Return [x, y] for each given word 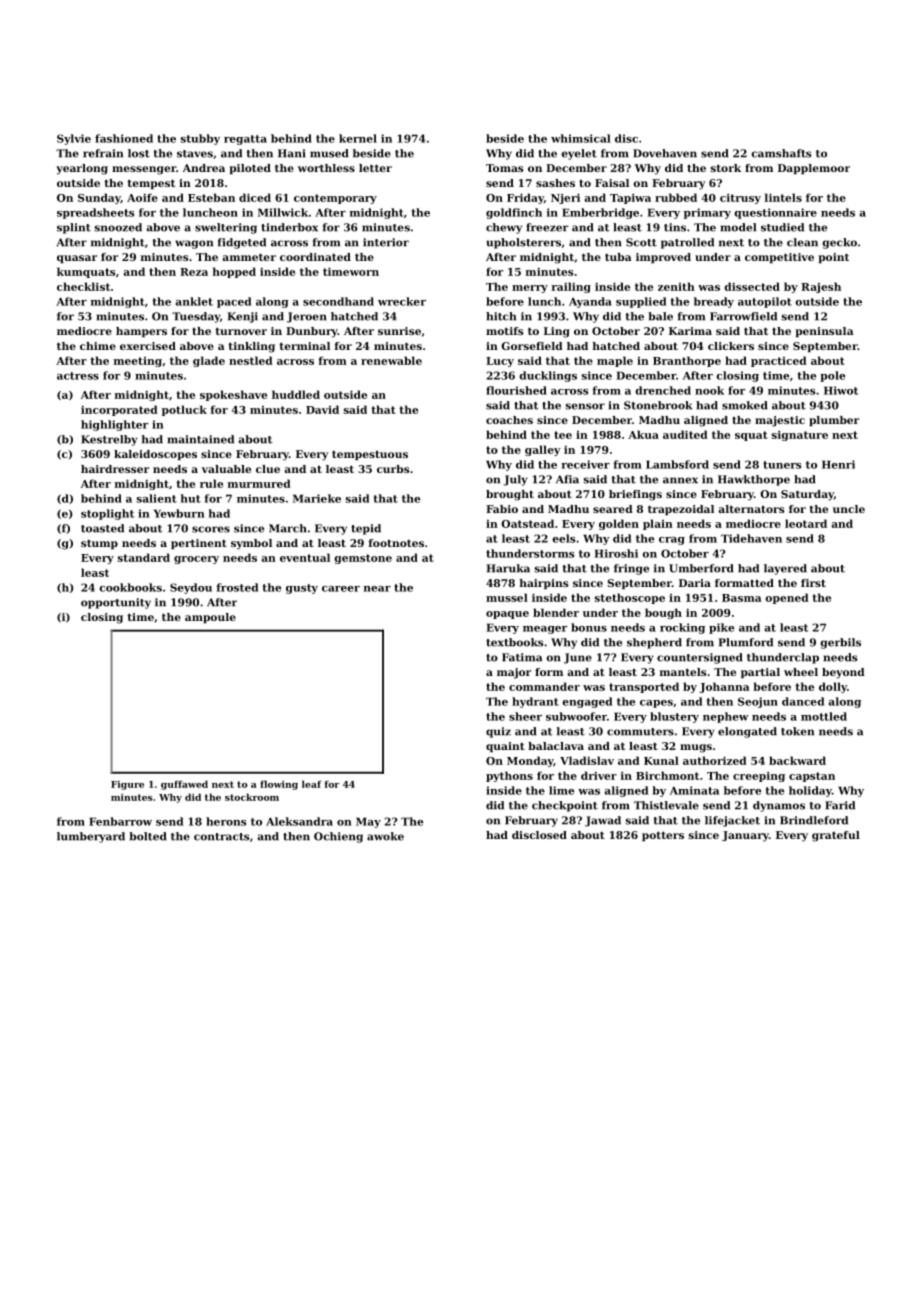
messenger [144, 170]
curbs [393, 469]
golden [619, 524]
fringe [631, 569]
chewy [504, 228]
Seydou [191, 588]
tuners [782, 465]
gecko [839, 243]
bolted [148, 836]
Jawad [603, 821]
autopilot [765, 302]
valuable [226, 469]
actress [78, 376]
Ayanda [590, 302]
